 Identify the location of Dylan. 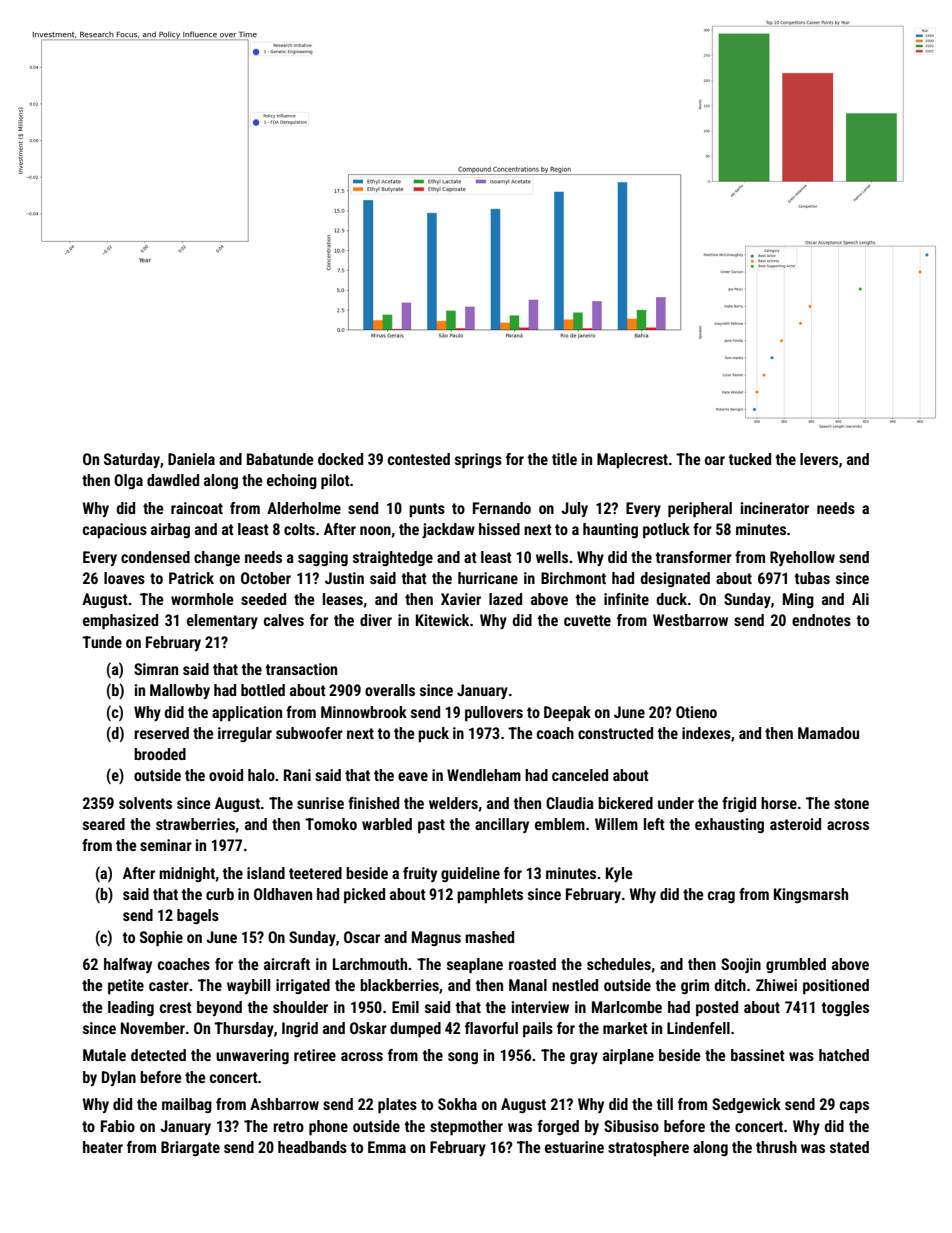
(119, 1078).
